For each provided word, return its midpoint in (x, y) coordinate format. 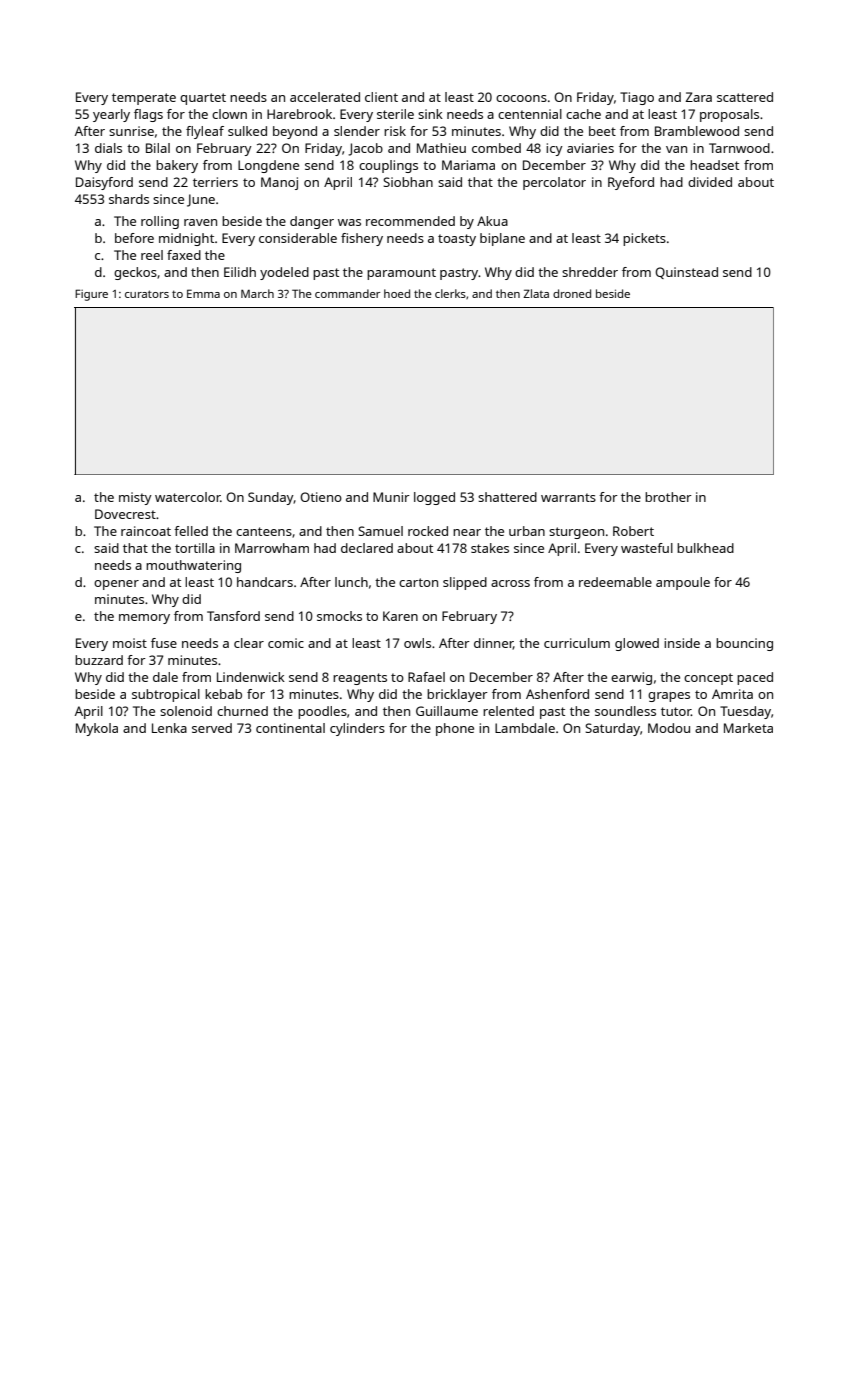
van (676, 149)
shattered (507, 497)
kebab (223, 694)
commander (347, 293)
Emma (203, 293)
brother (668, 497)
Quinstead (686, 273)
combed (496, 148)
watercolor (188, 497)
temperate (144, 99)
